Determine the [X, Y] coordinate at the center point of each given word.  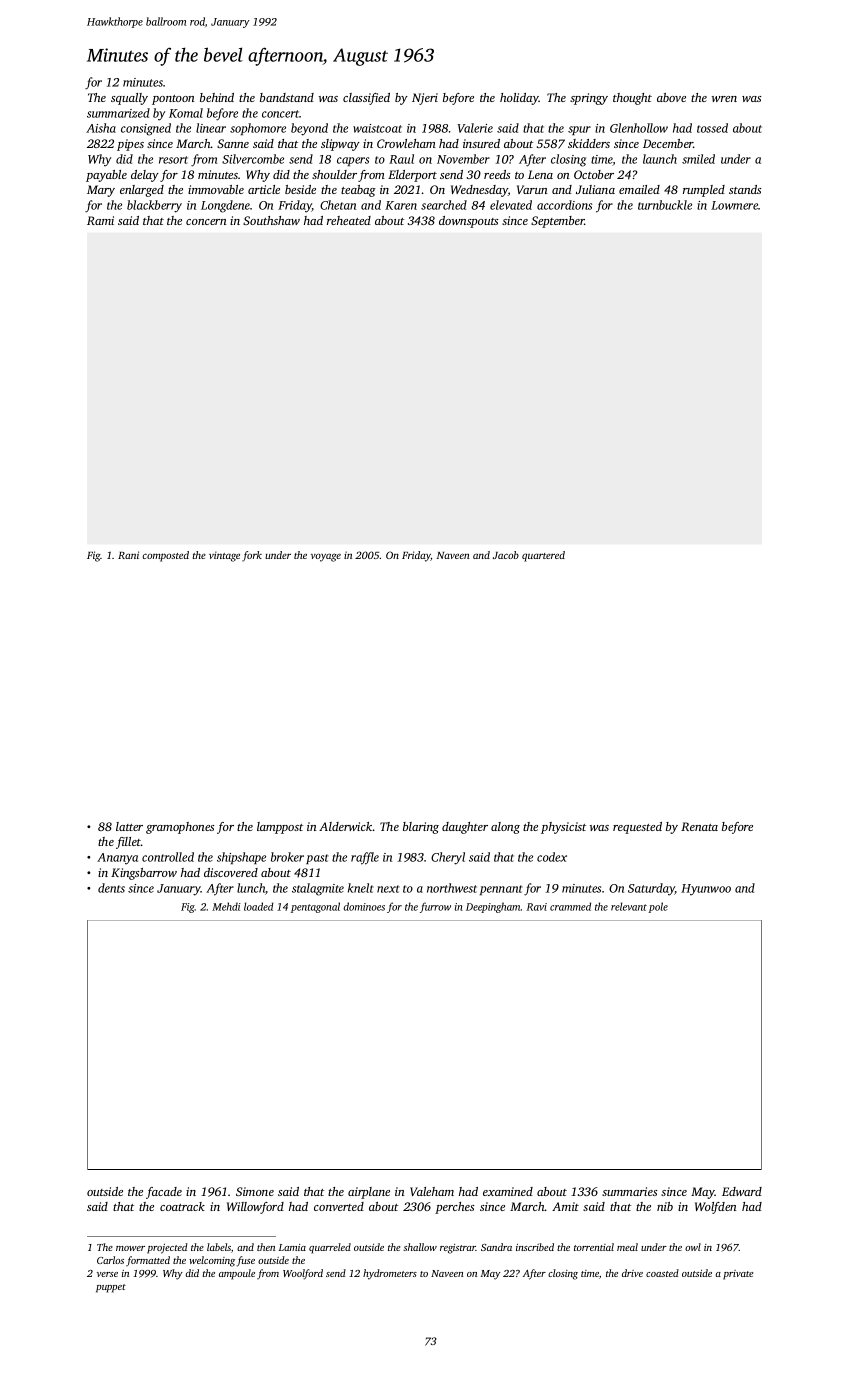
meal [627, 1247]
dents [111, 888]
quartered [543, 556]
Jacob [506, 555]
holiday [519, 99]
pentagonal [315, 907]
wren [724, 99]
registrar [458, 1249]
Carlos [110, 1260]
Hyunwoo [706, 890]
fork [252, 556]
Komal [186, 113]
